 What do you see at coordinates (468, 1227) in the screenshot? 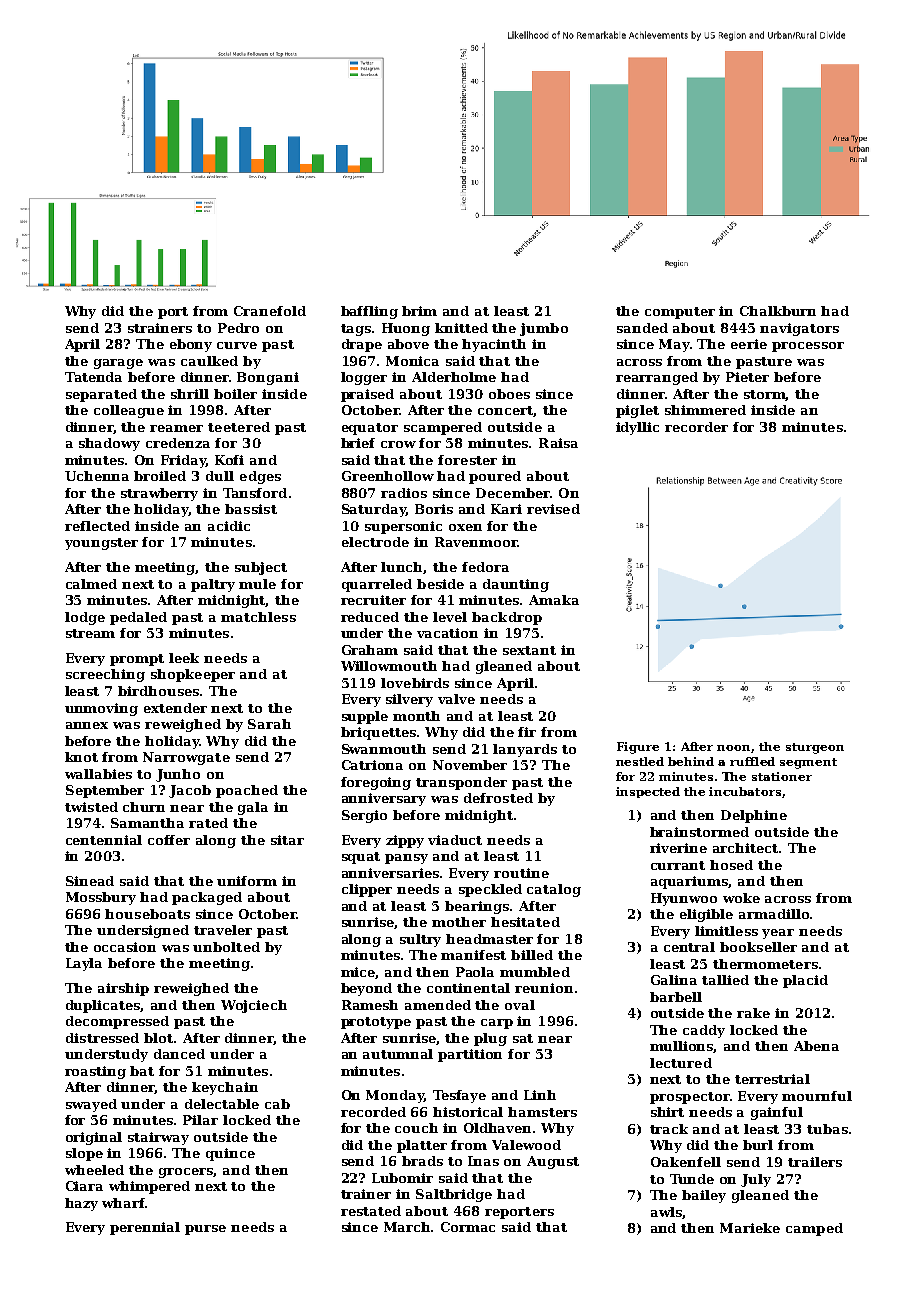
I see `Cormac` at bounding box center [468, 1227].
